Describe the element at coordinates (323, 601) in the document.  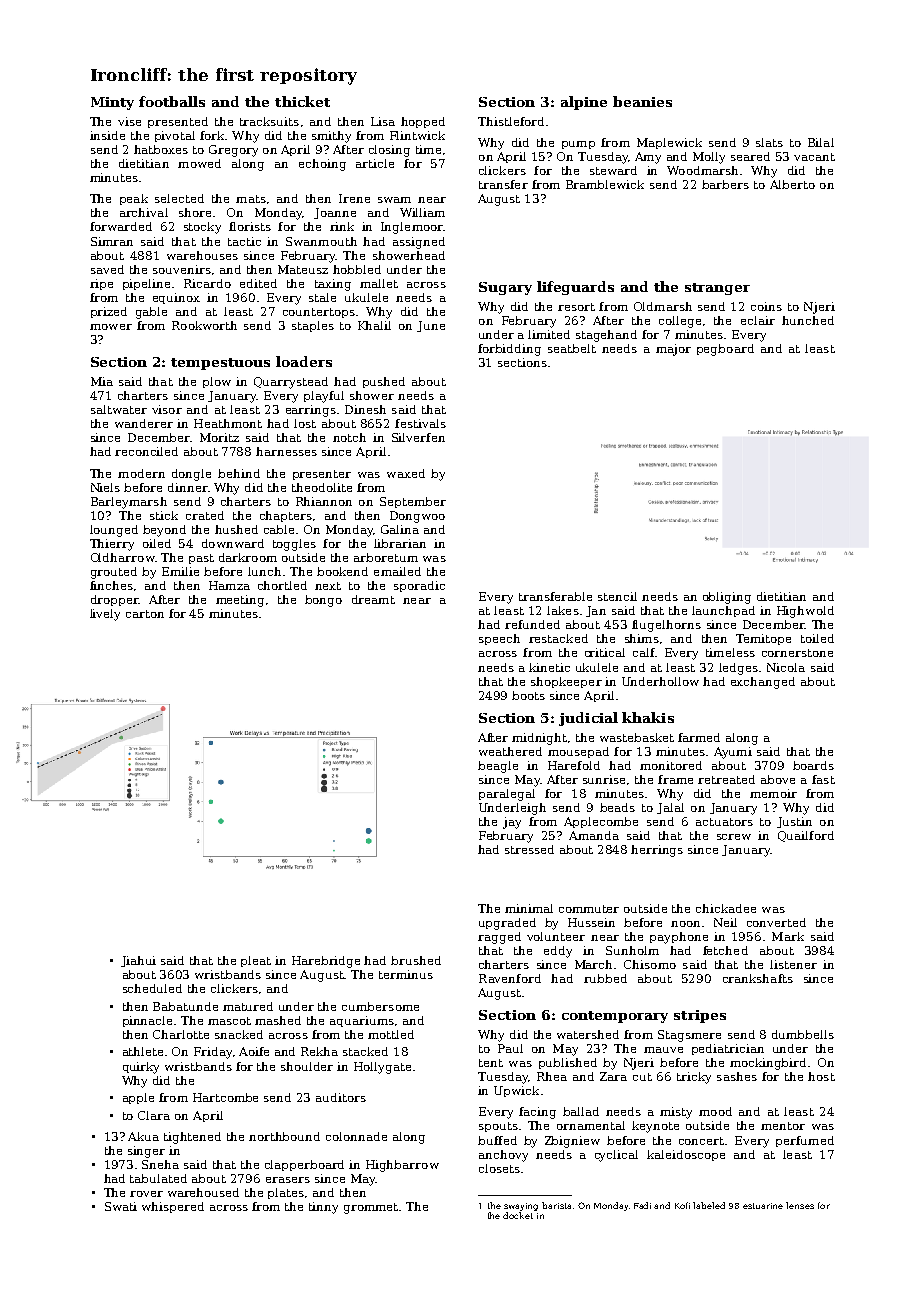
I see `bongo` at that location.
